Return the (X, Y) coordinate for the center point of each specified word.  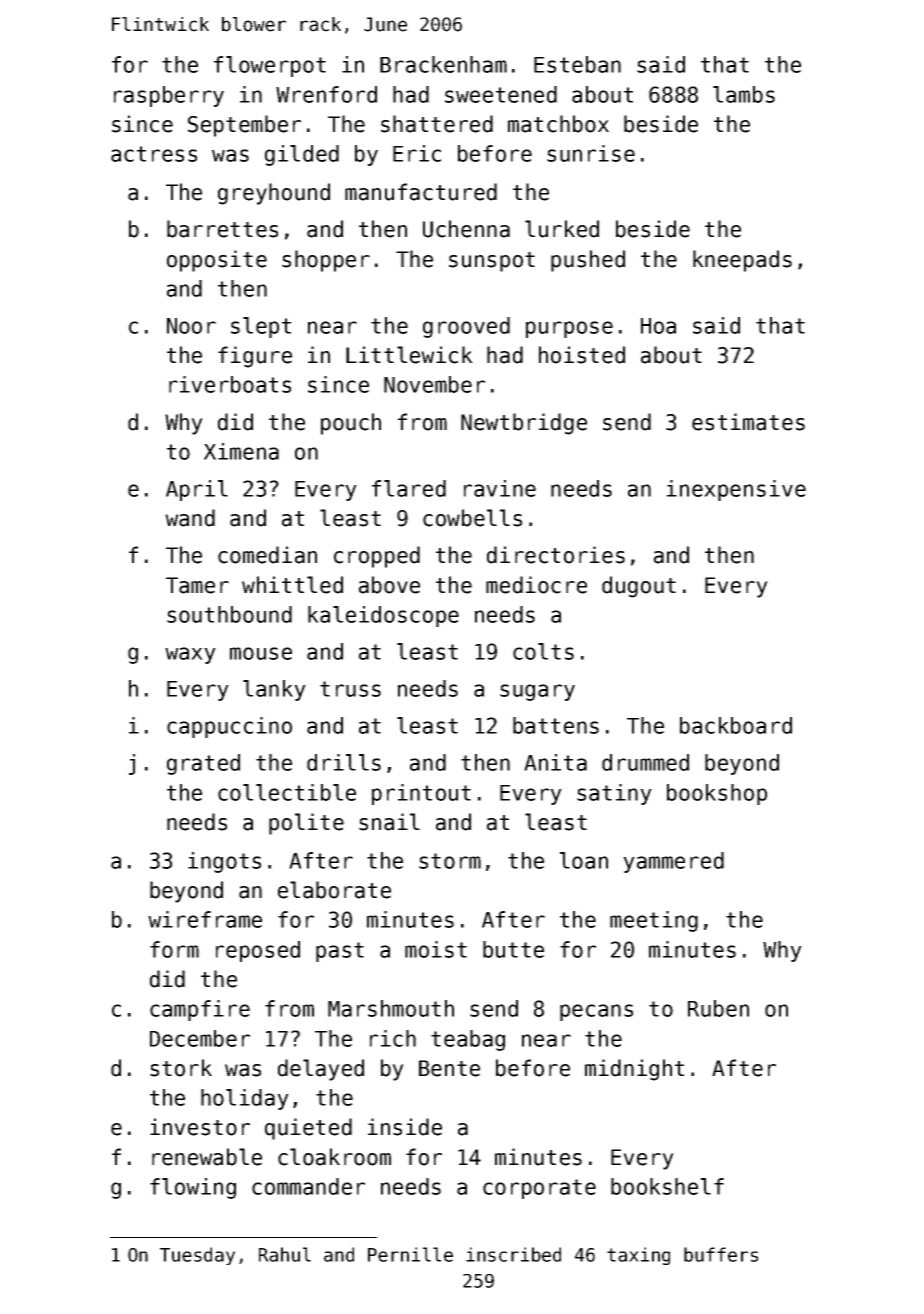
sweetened (501, 94)
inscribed (513, 1254)
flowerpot (270, 66)
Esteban (577, 64)
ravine (500, 488)
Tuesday (197, 1256)
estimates (748, 422)
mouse (261, 653)
